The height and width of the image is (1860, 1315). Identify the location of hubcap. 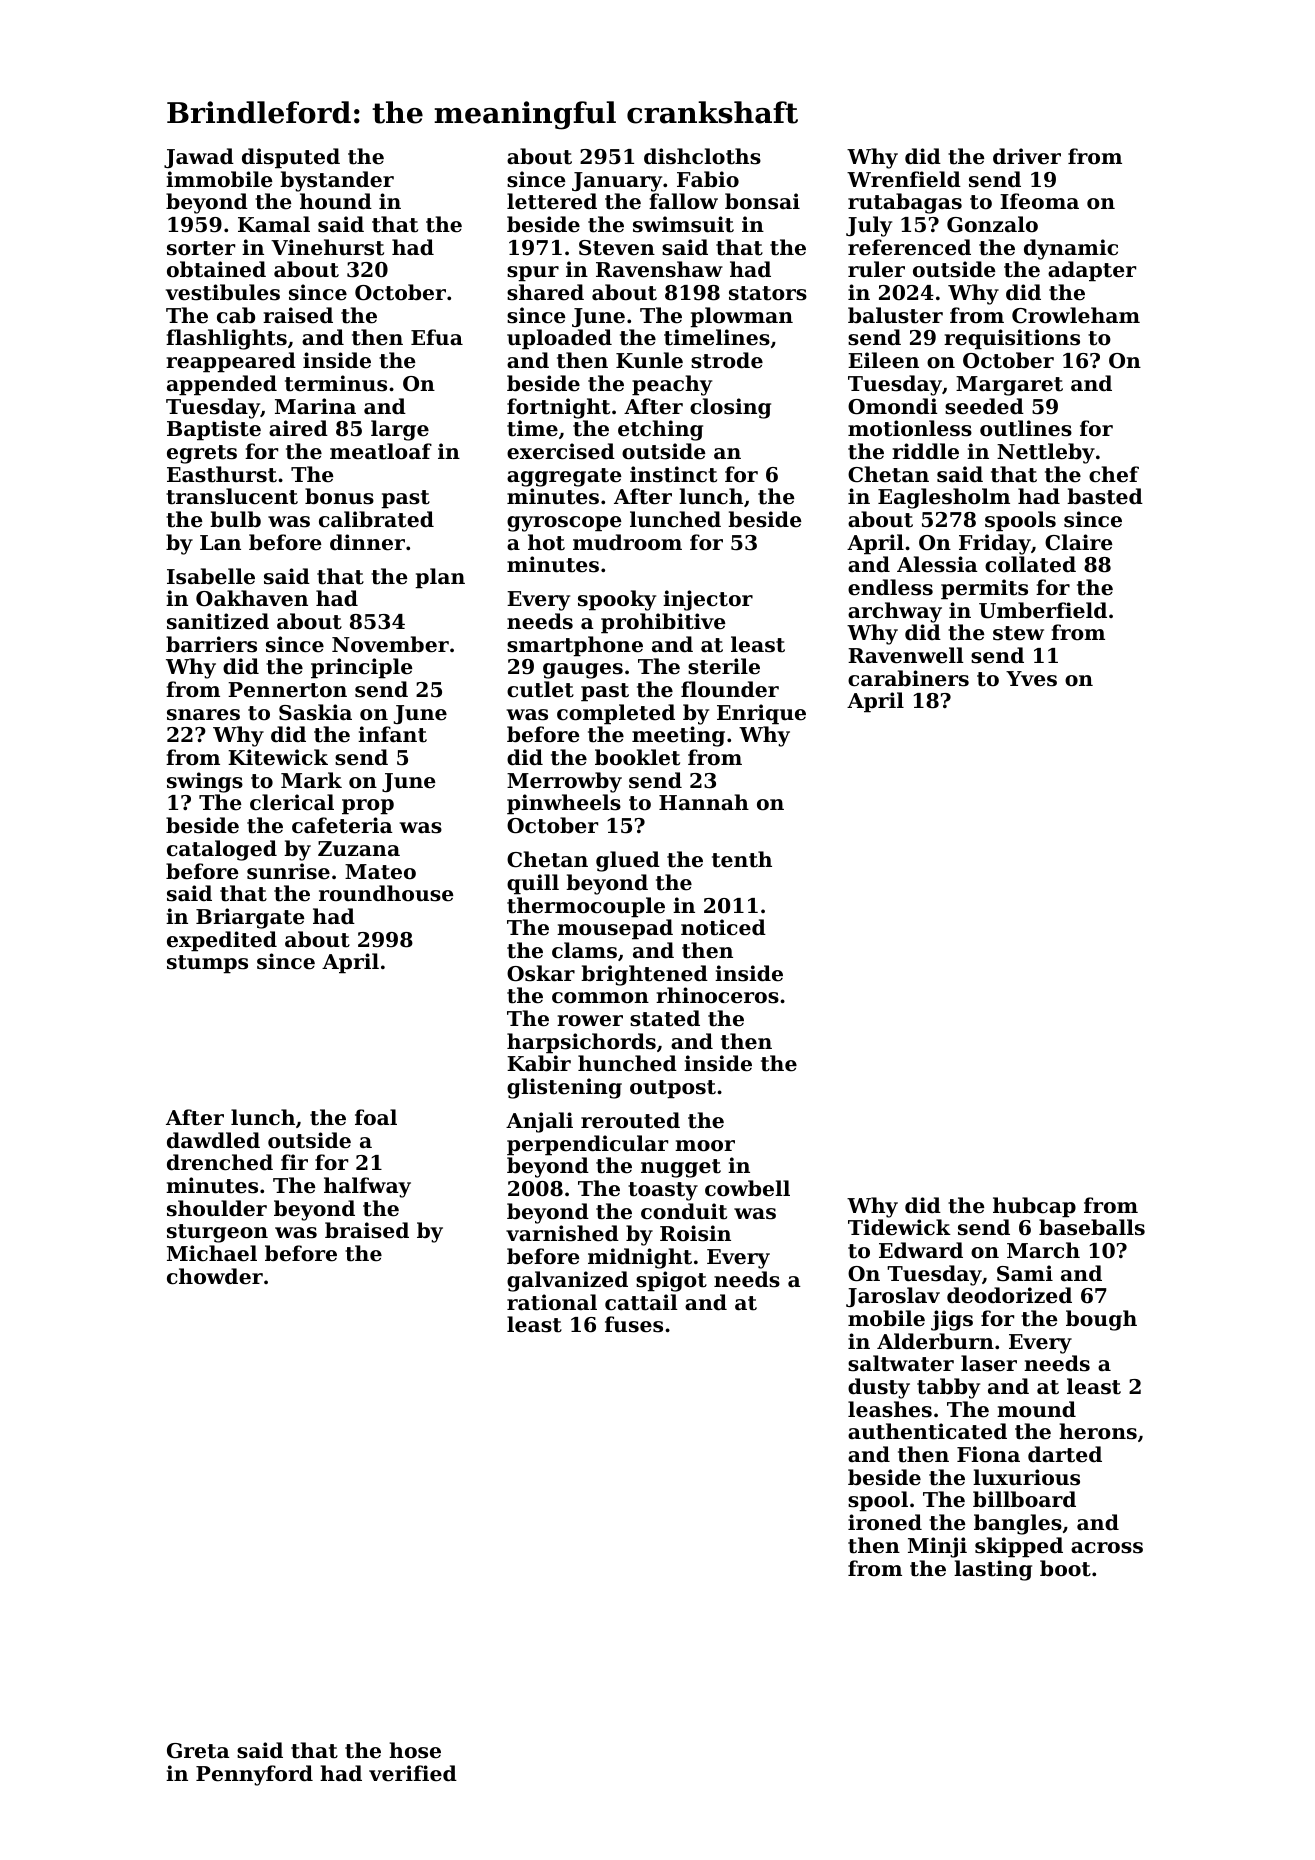
(1034, 1207).
